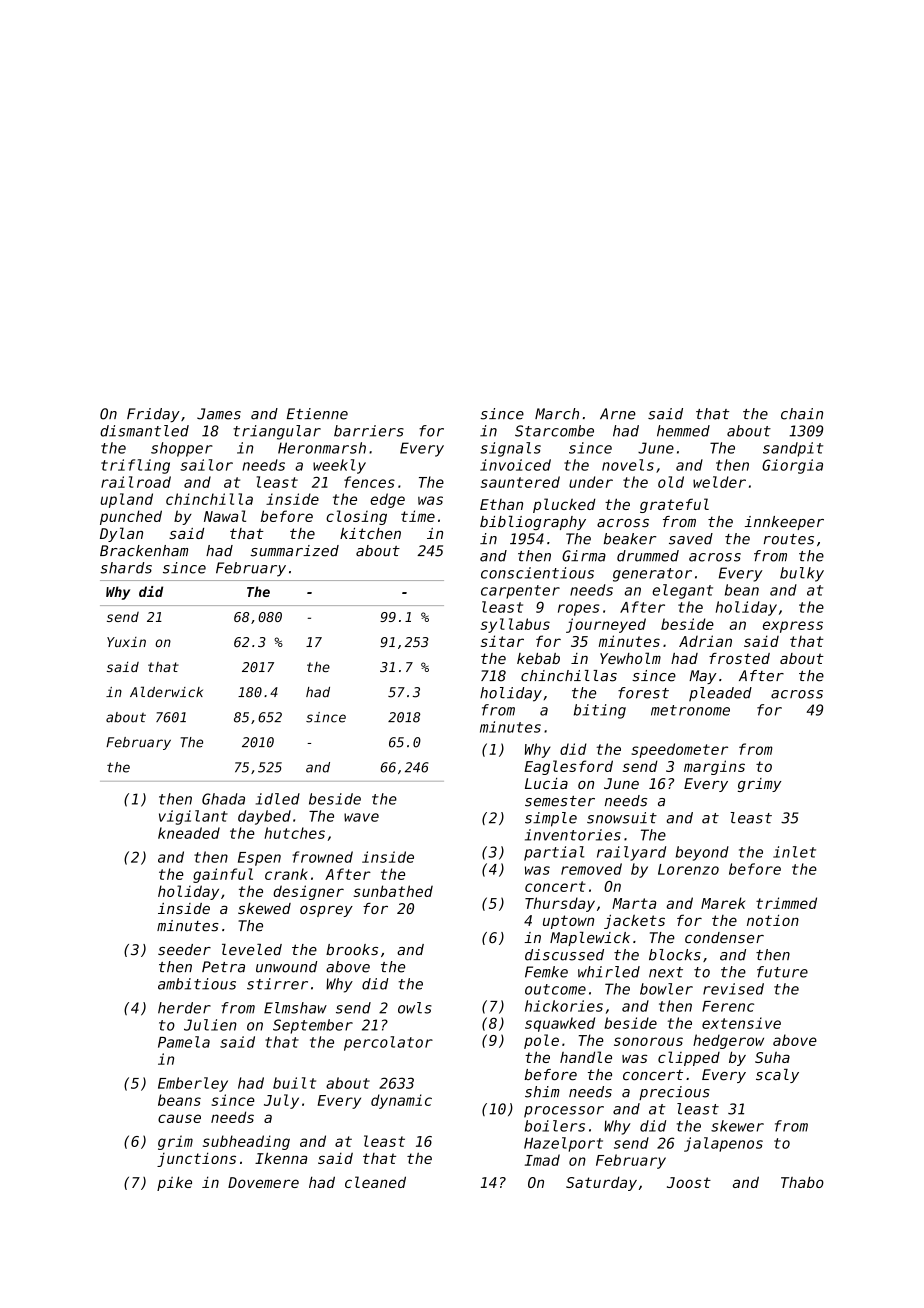 The width and height of the screenshot is (924, 1308). What do you see at coordinates (546, 783) in the screenshot?
I see `Lucia` at bounding box center [546, 783].
